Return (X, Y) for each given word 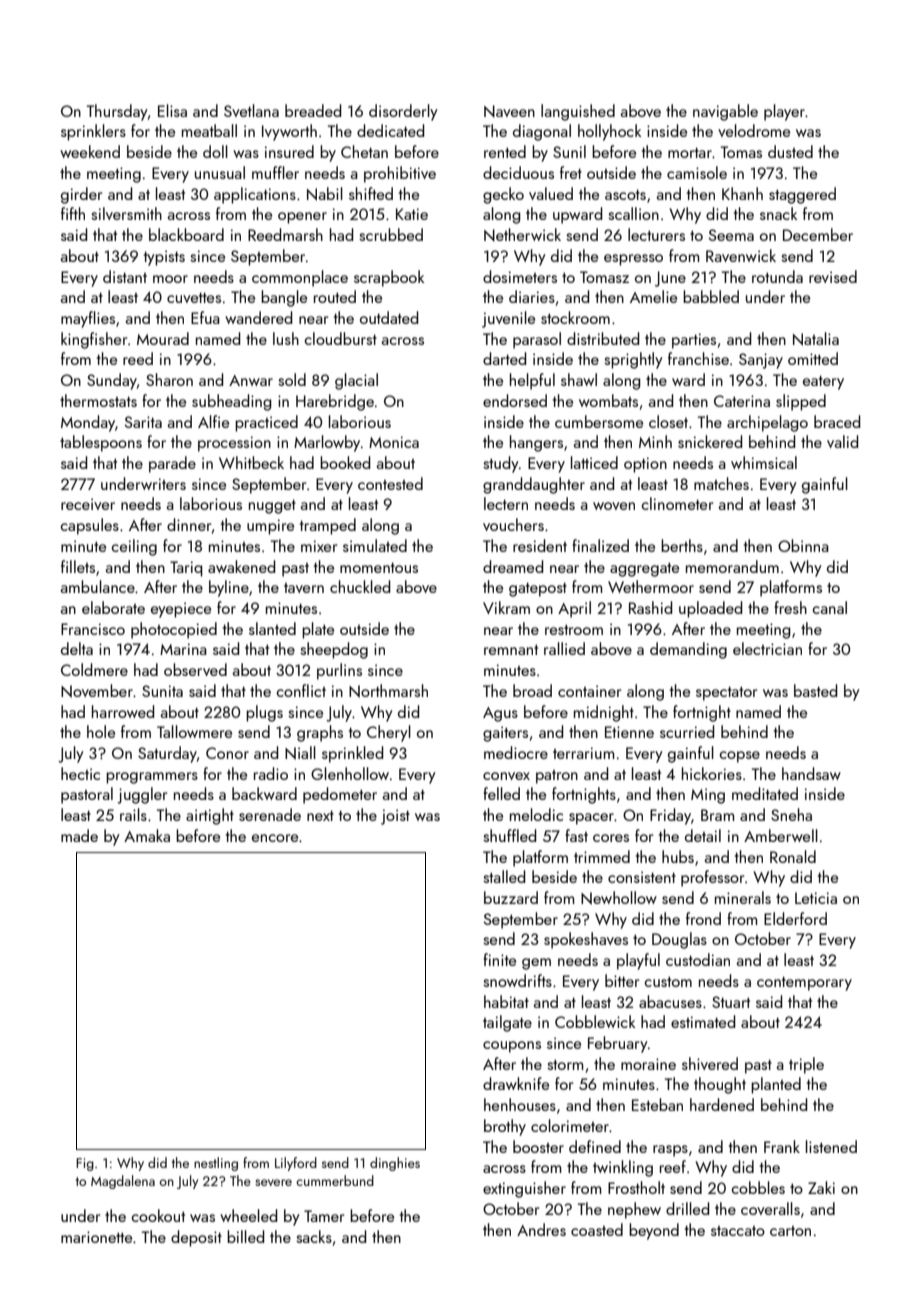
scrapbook (389, 278)
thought (720, 1085)
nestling (216, 1164)
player (784, 112)
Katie (412, 214)
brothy (505, 1127)
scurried (687, 731)
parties (694, 341)
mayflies (88, 319)
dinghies (395, 1164)
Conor (227, 753)
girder (81, 195)
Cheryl (389, 733)
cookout (158, 1215)
